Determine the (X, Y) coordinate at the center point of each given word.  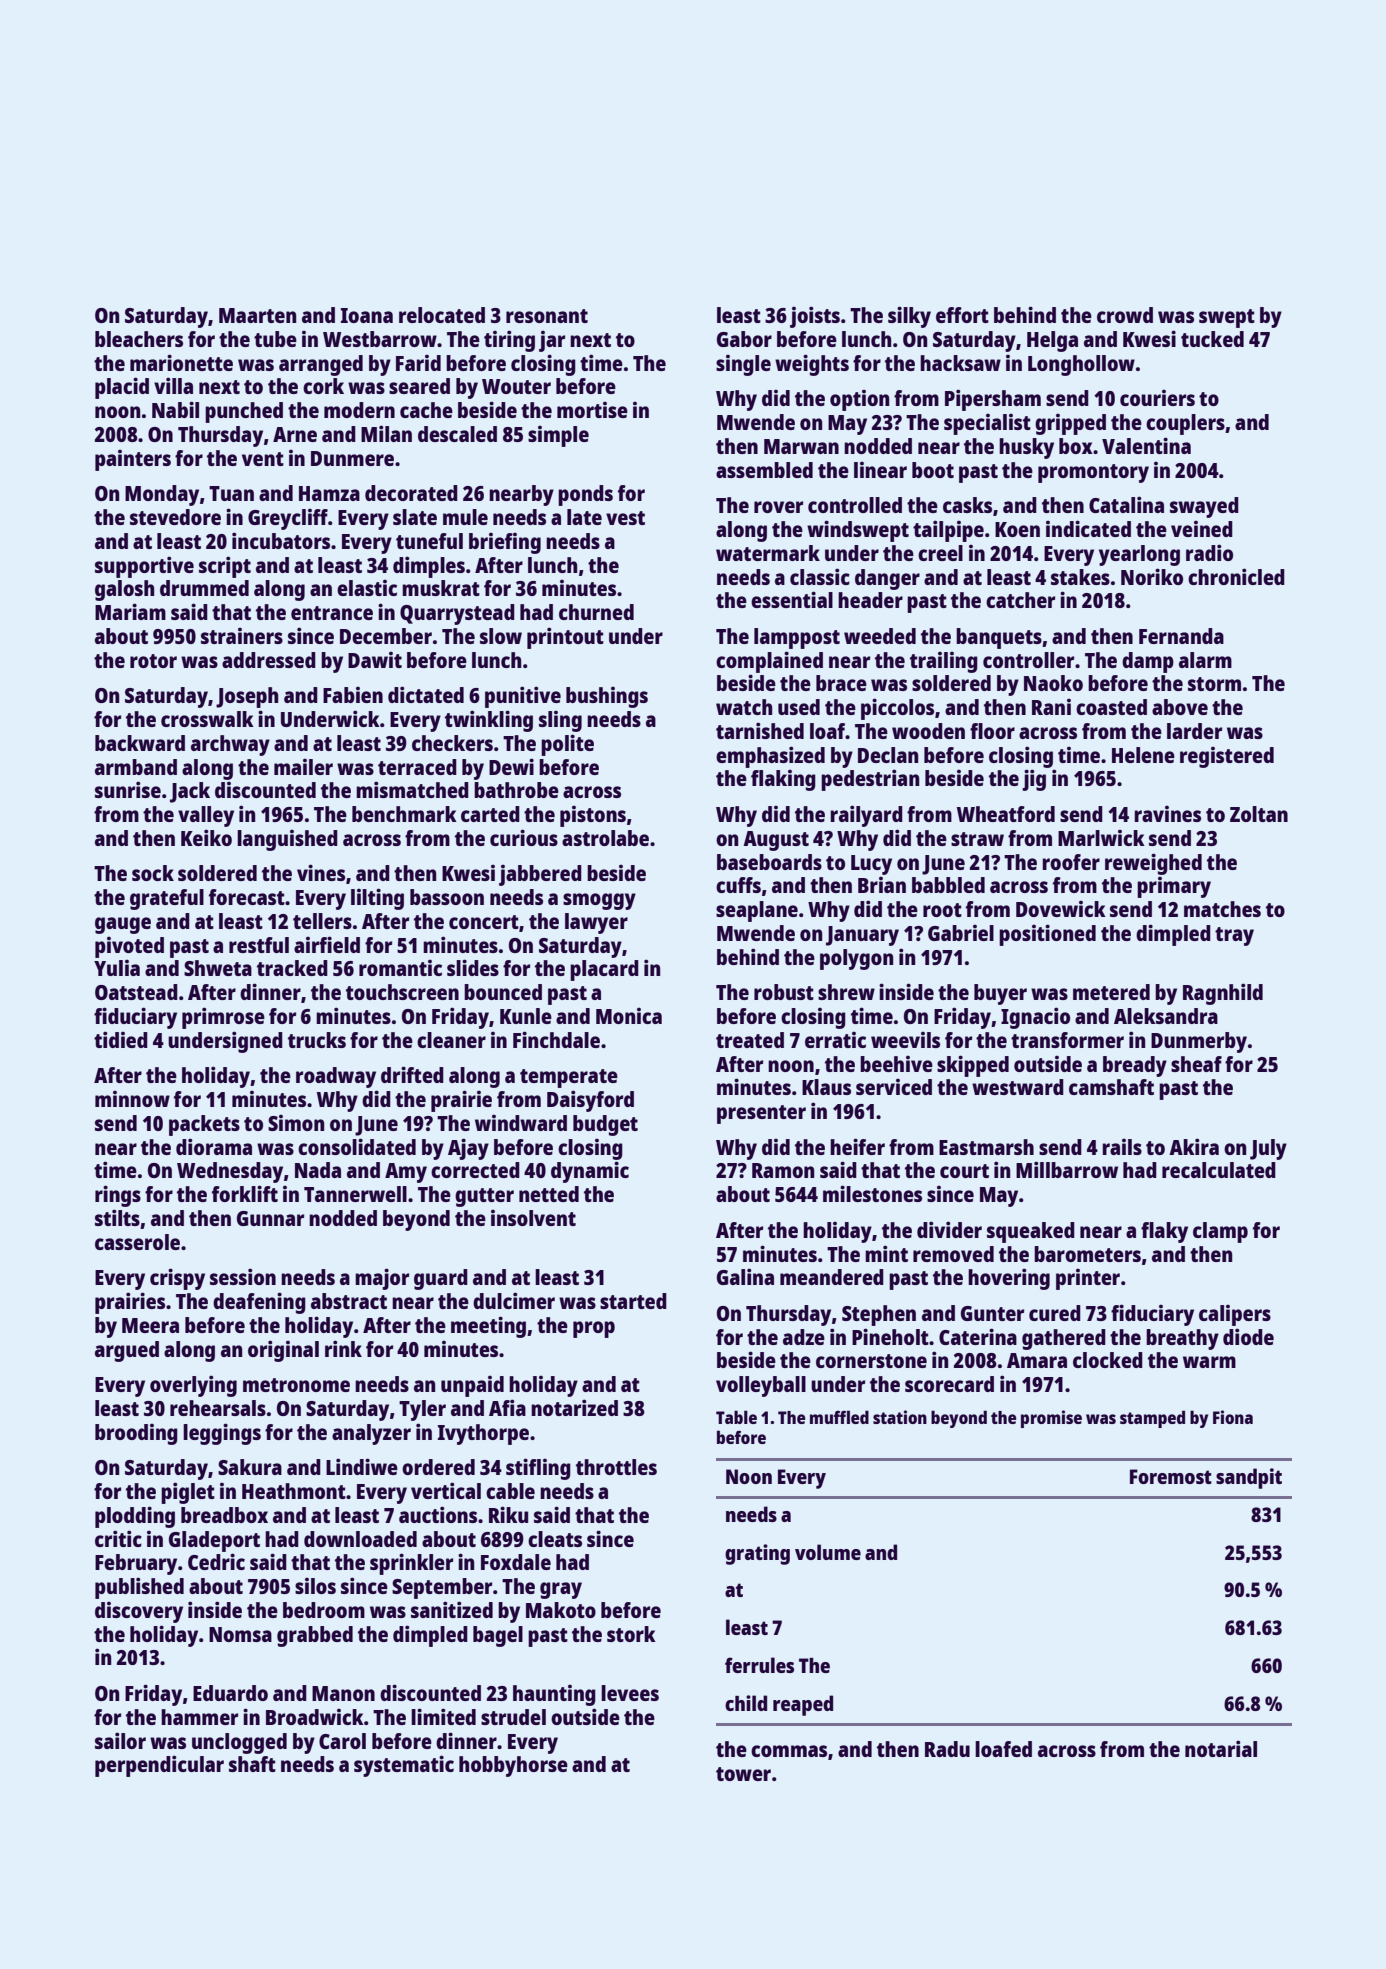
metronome (296, 1385)
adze (804, 1337)
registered (1227, 757)
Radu (947, 1749)
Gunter (992, 1313)
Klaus (826, 1087)
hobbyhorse (513, 1766)
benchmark (404, 814)
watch (744, 707)
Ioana (367, 315)
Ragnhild (1223, 994)
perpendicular (159, 1766)
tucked (1212, 339)
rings (118, 1196)
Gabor (744, 339)
